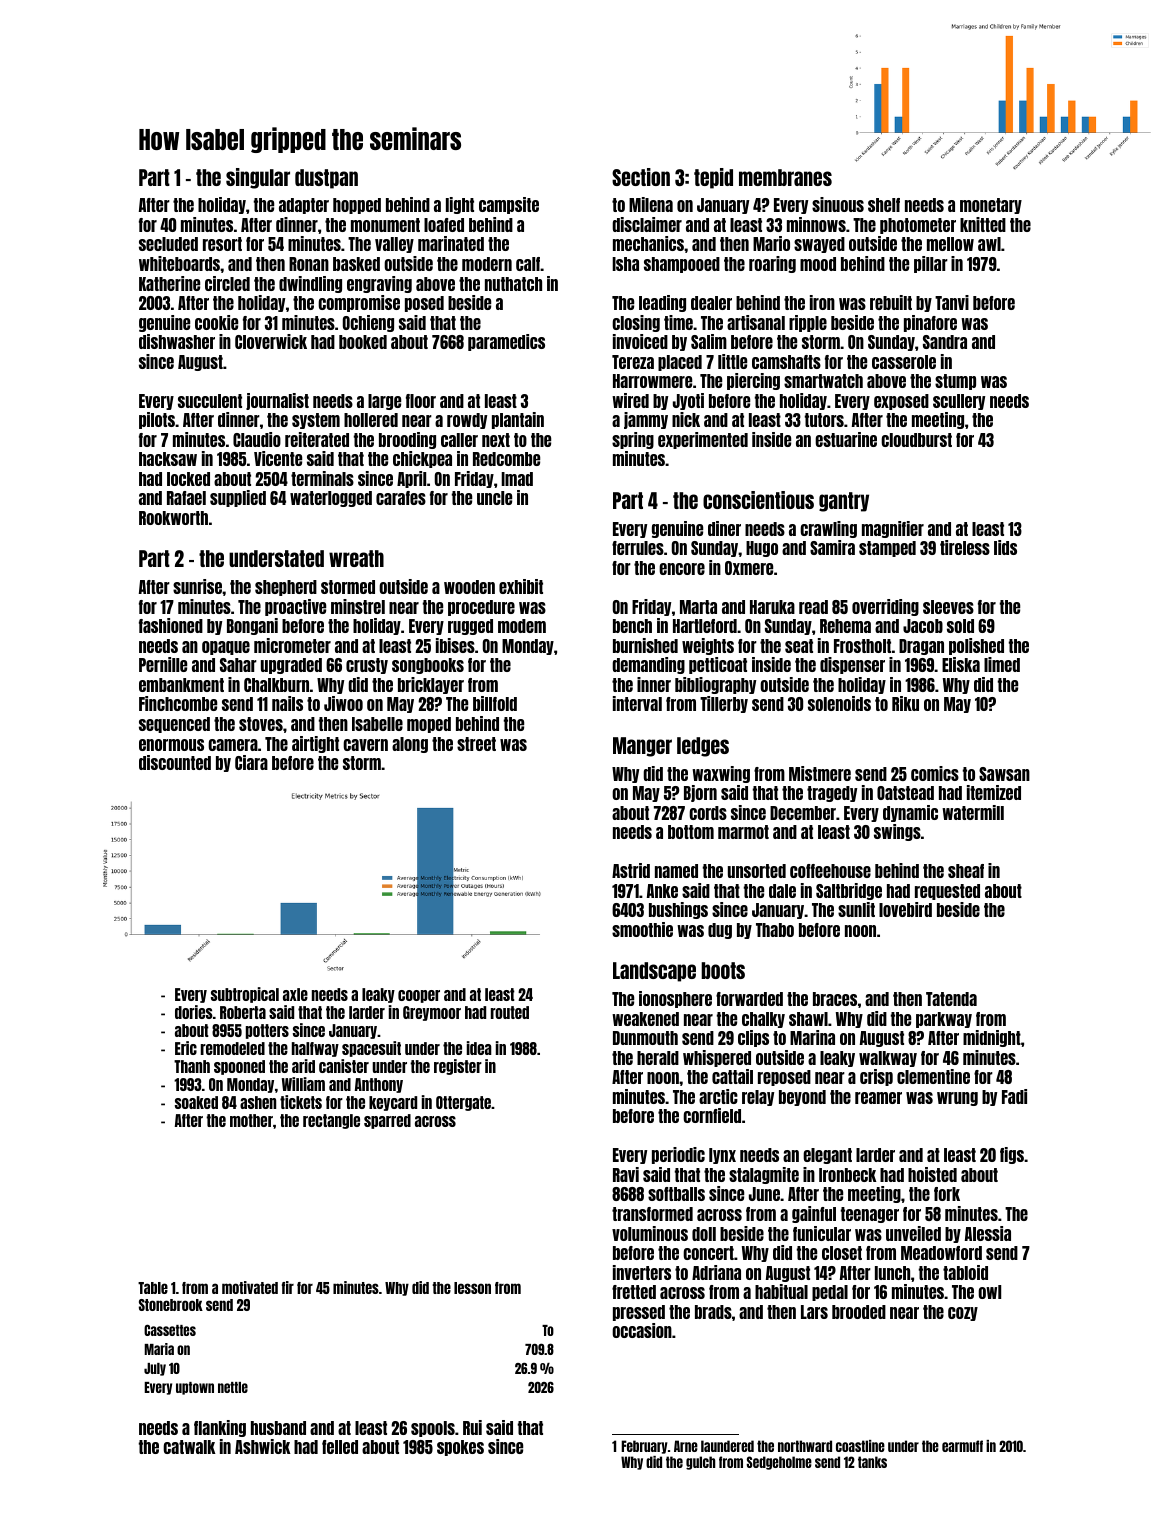 The width and height of the document is (1172, 1517). Describe the element at coordinates (631, 870) in the document. I see `Astrid` at that location.
